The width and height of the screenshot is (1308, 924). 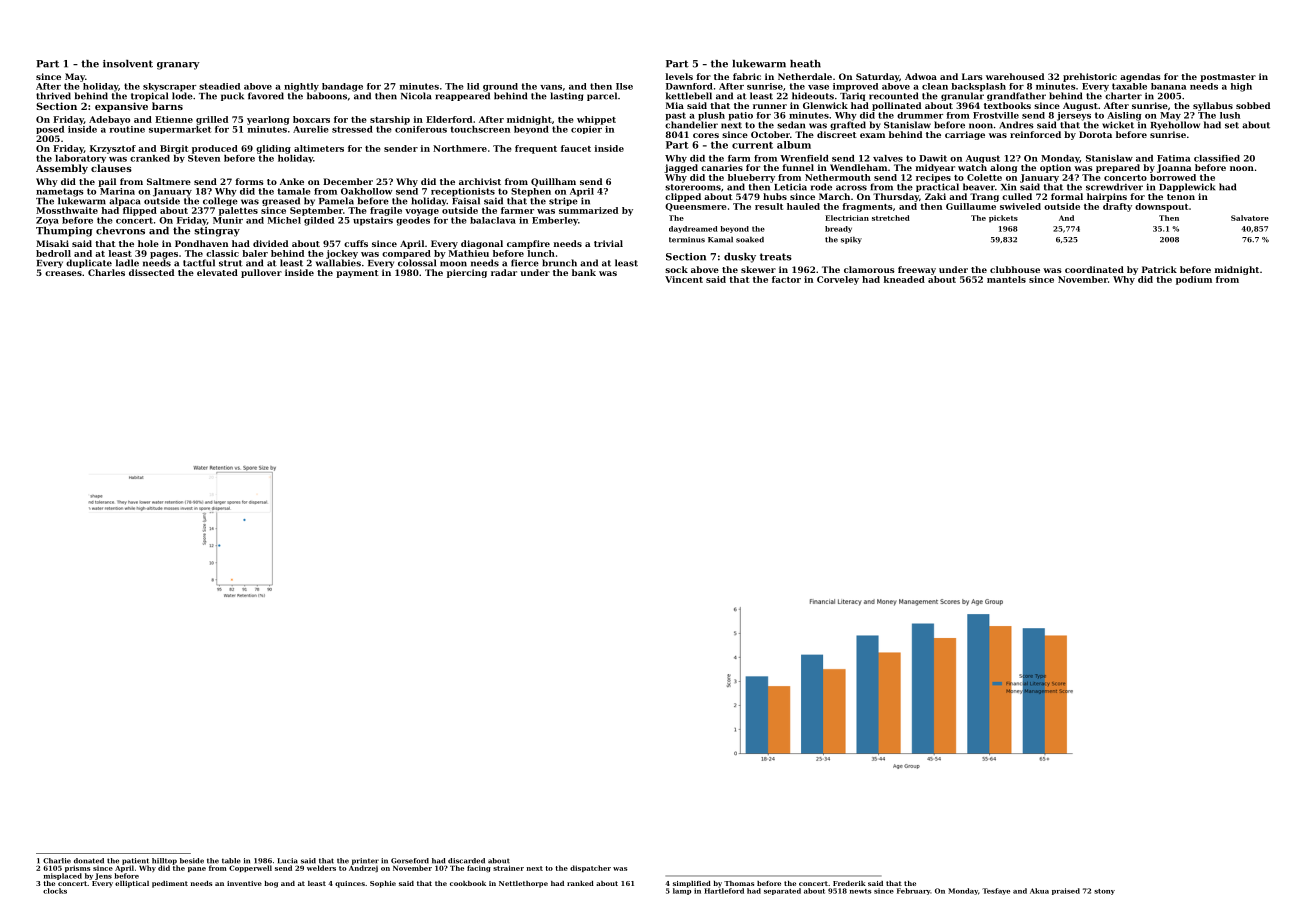 I want to click on dispatcher, so click(x=590, y=868).
